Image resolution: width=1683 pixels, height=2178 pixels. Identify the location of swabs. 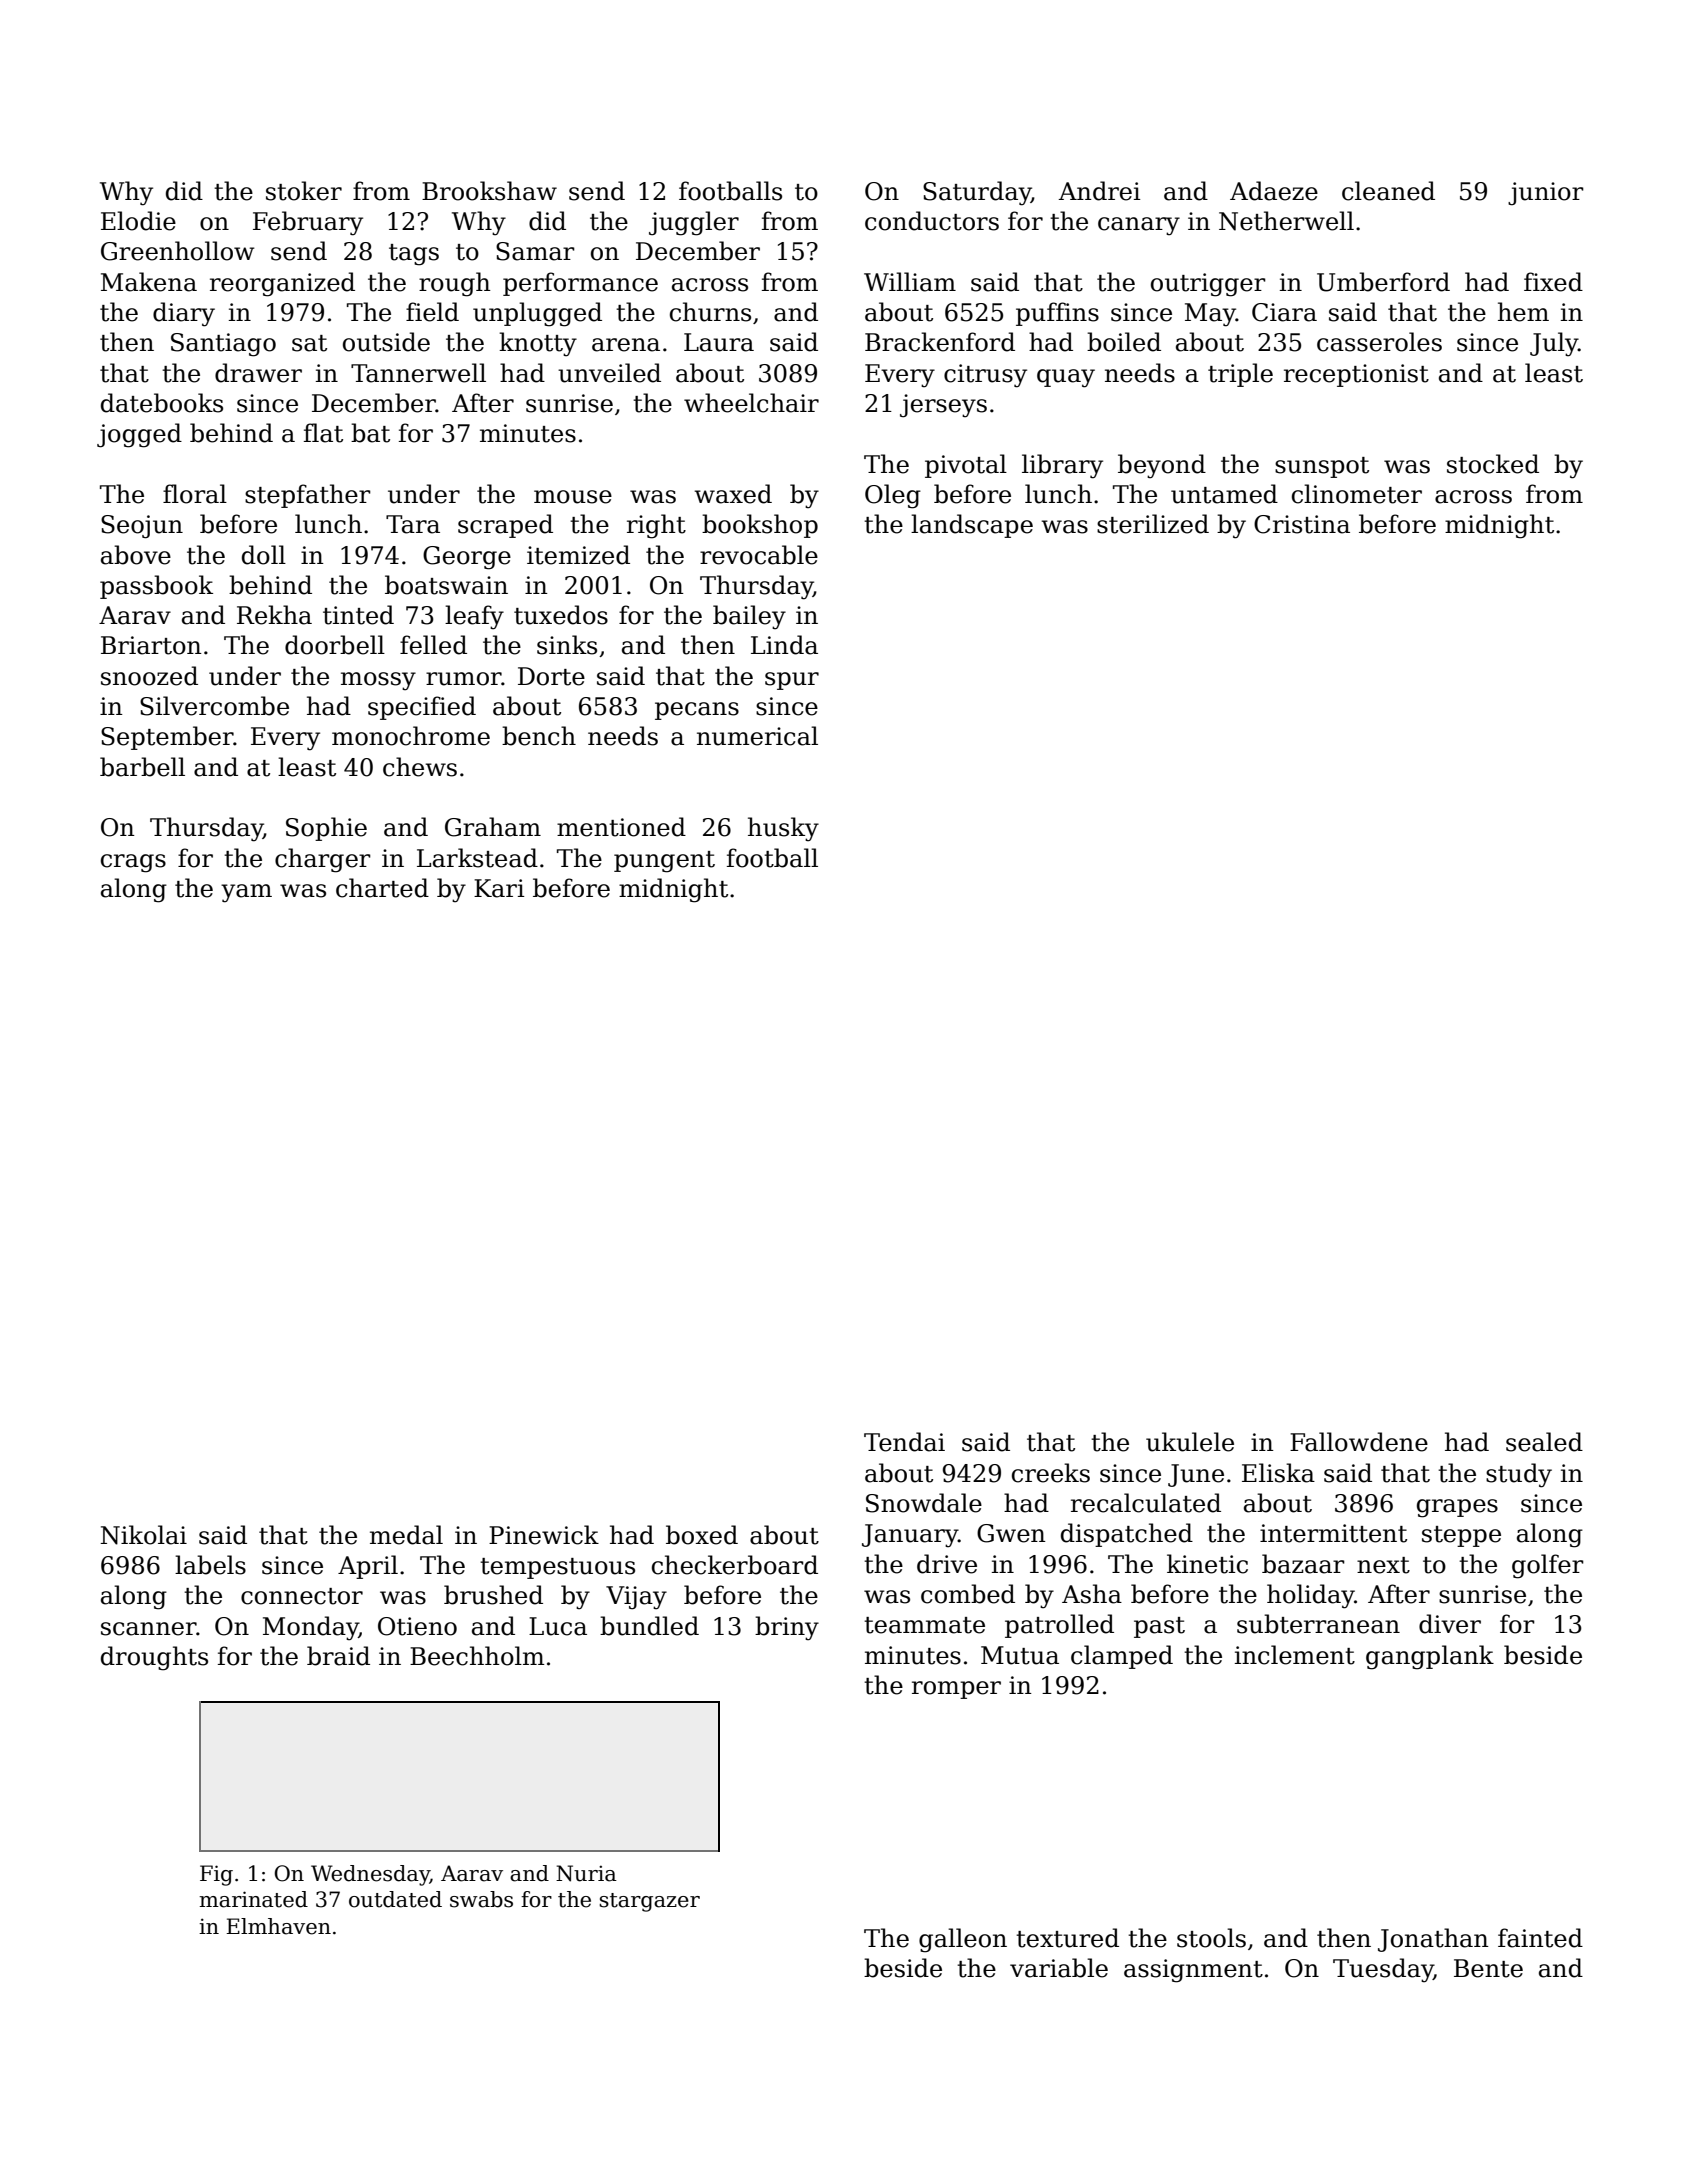
(481, 1899).
